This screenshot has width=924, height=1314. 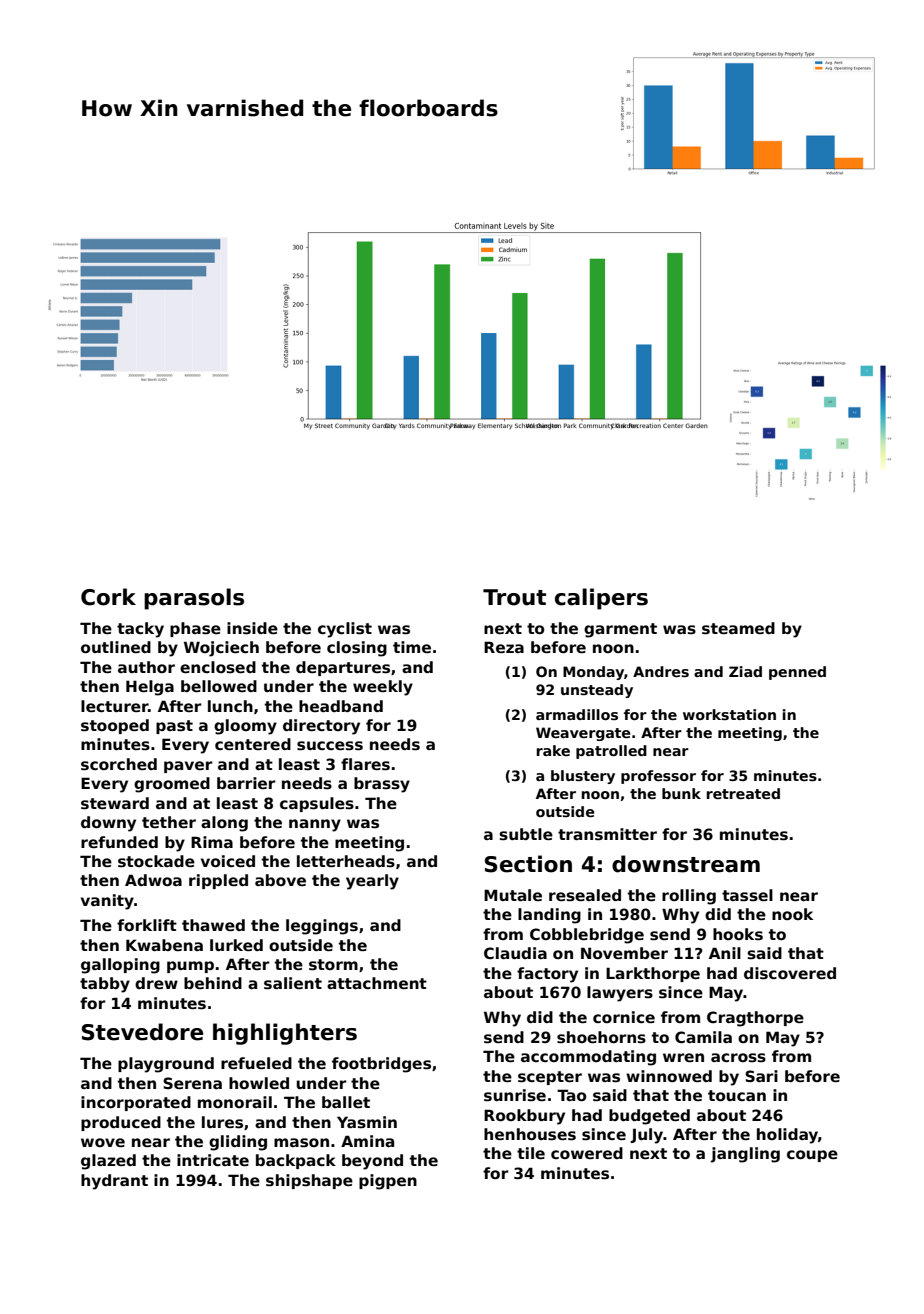 I want to click on refueled, so click(x=256, y=1063).
